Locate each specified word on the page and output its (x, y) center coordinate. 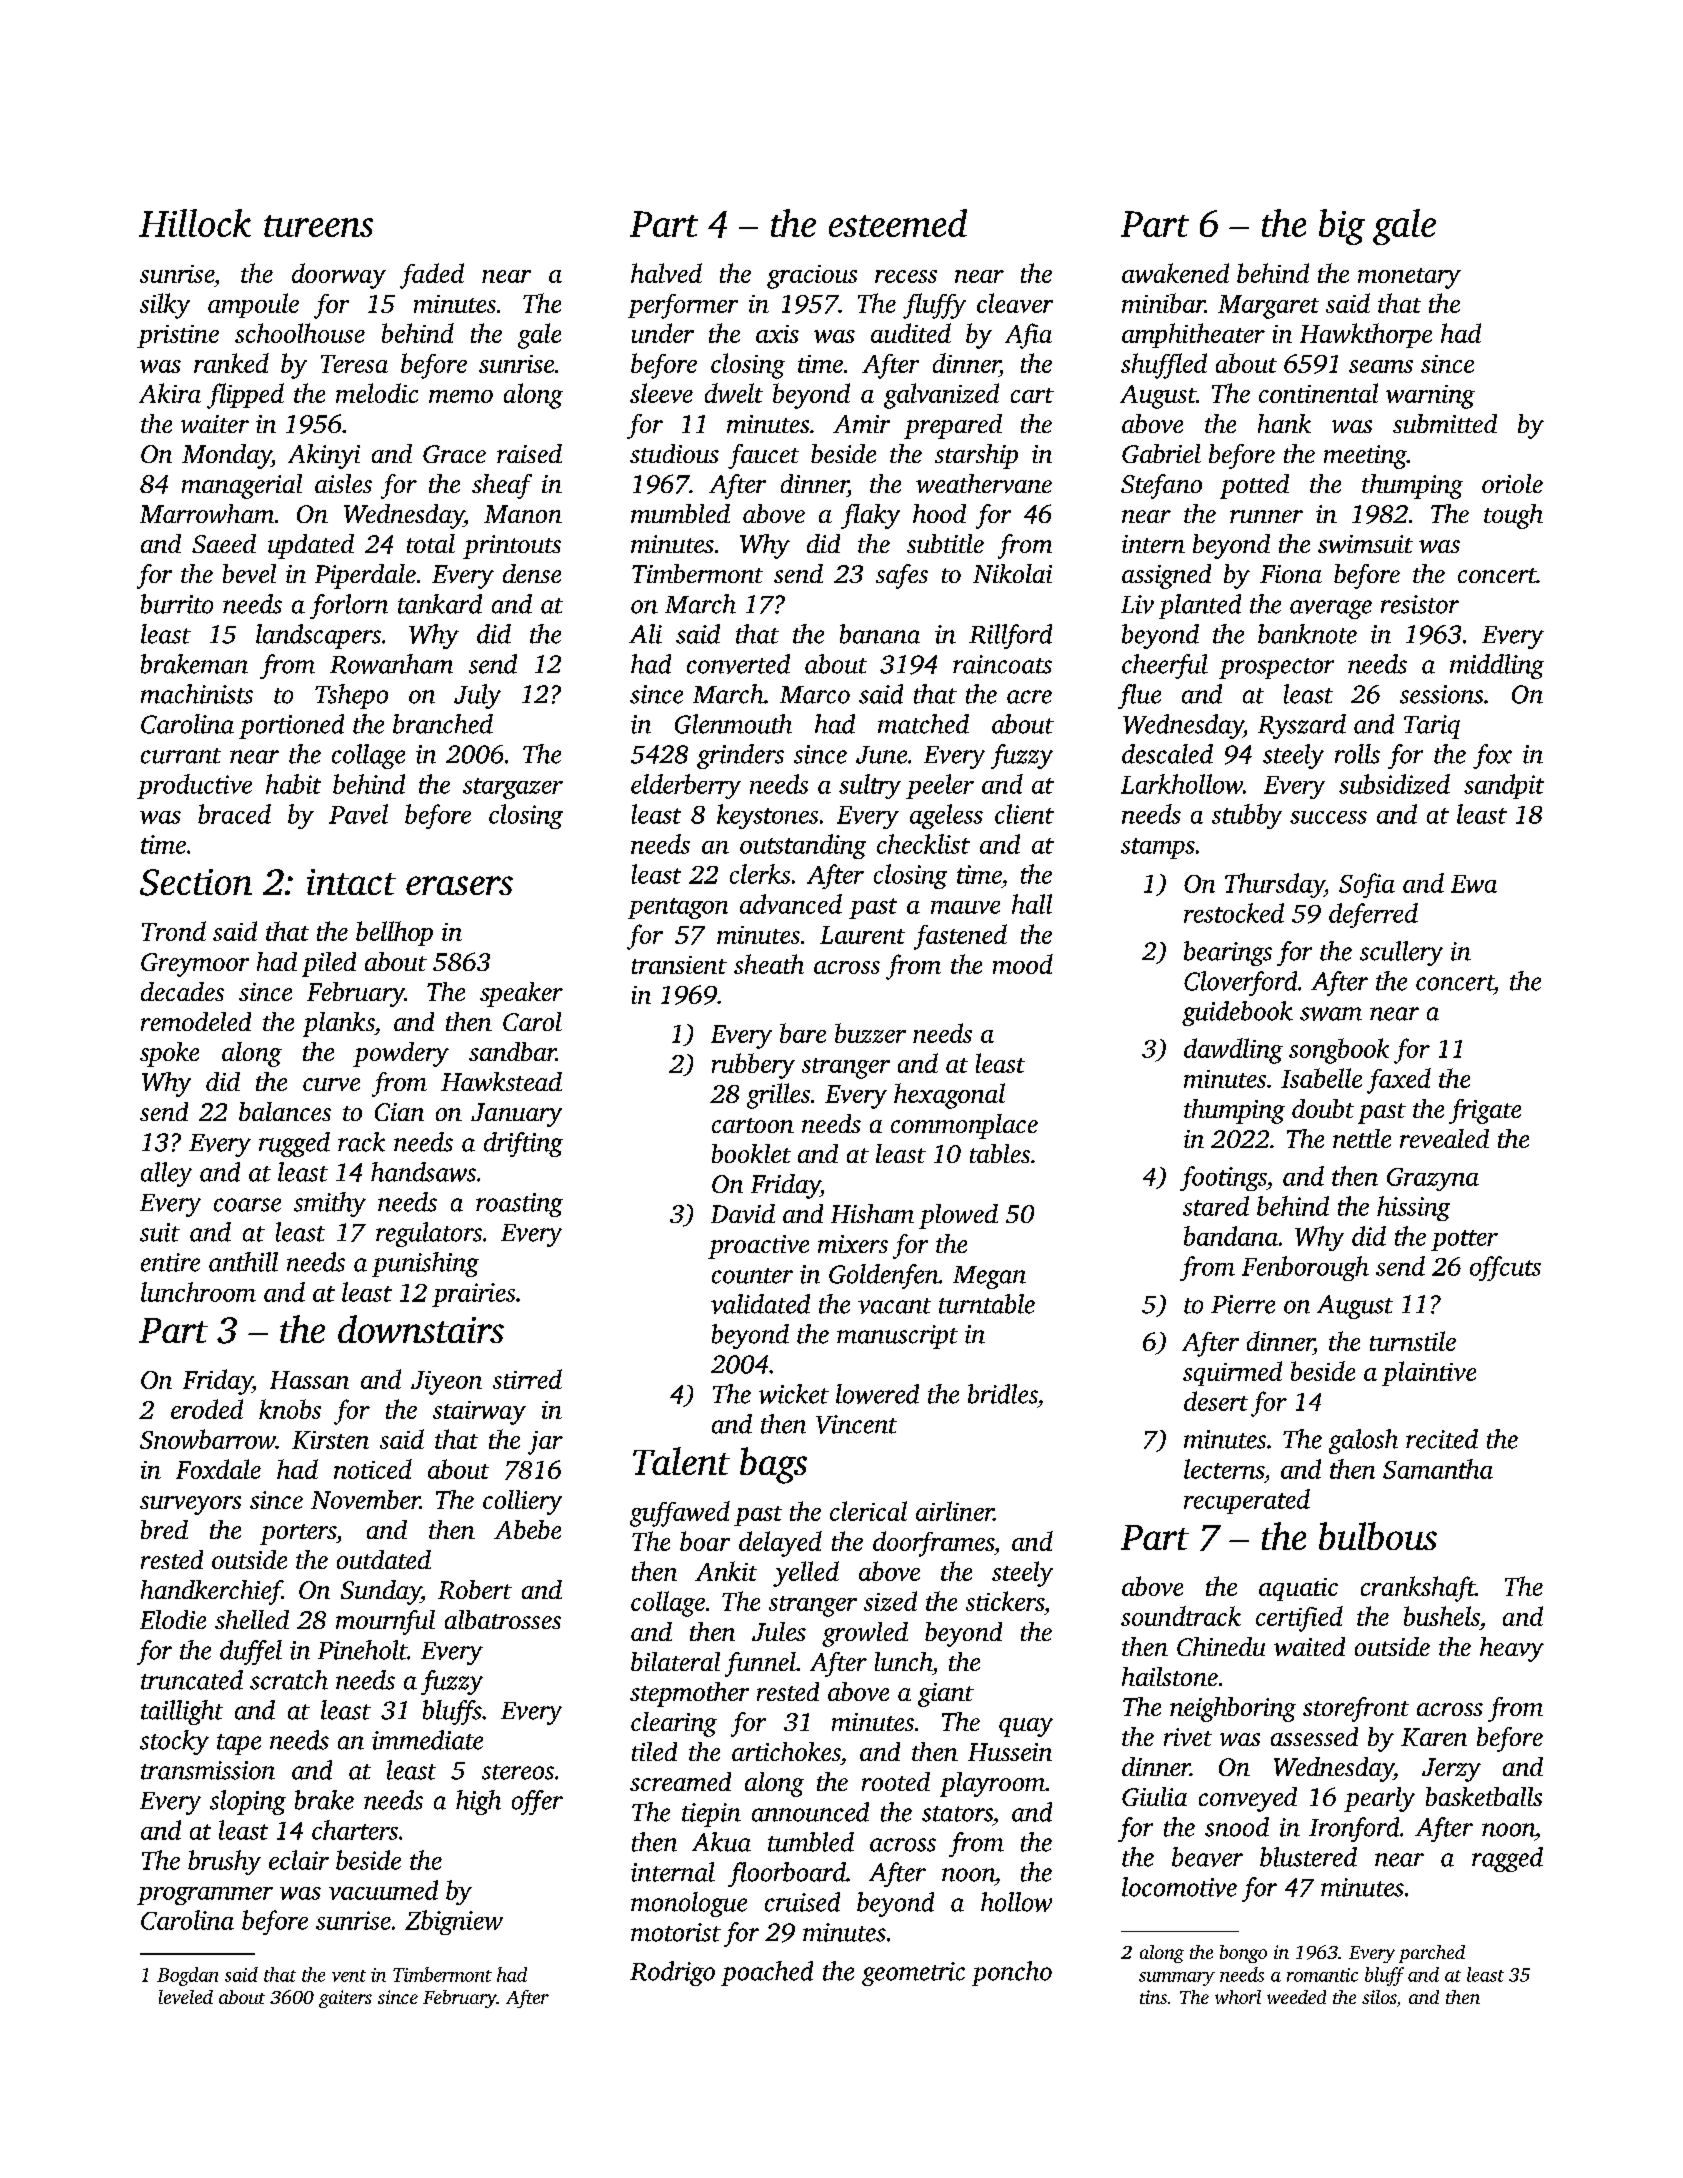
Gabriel (1161, 453)
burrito (177, 604)
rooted (896, 1781)
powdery (401, 1054)
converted (738, 664)
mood (1023, 964)
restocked (1234, 913)
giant (946, 1695)
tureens (318, 226)
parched (1432, 1954)
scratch (289, 1680)
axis (777, 334)
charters (355, 1830)
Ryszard (1302, 726)
